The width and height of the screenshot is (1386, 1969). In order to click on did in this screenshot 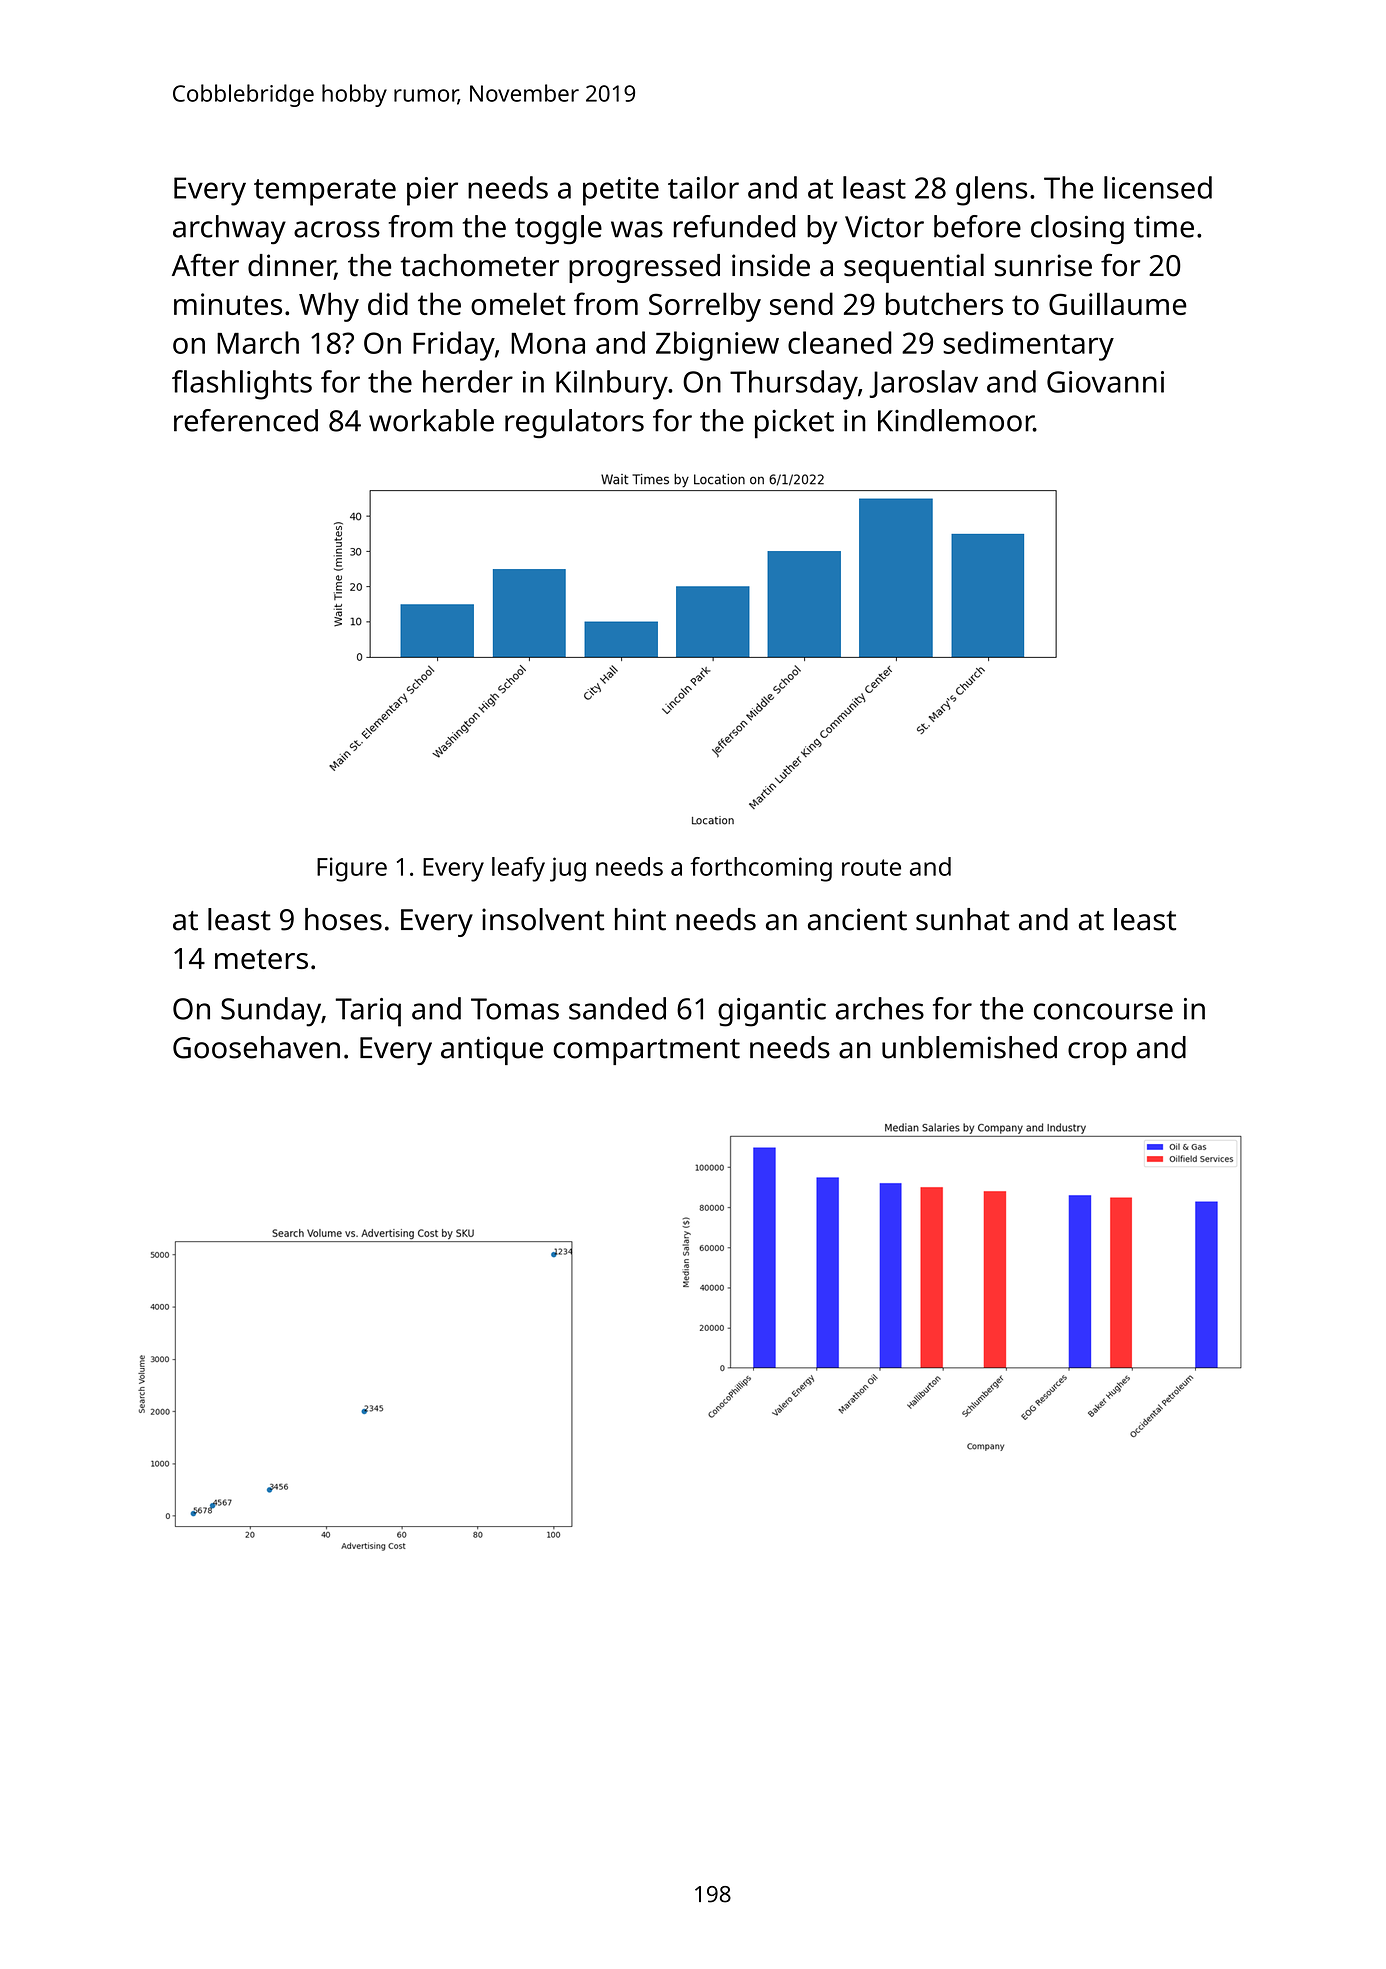, I will do `click(388, 303)`.
